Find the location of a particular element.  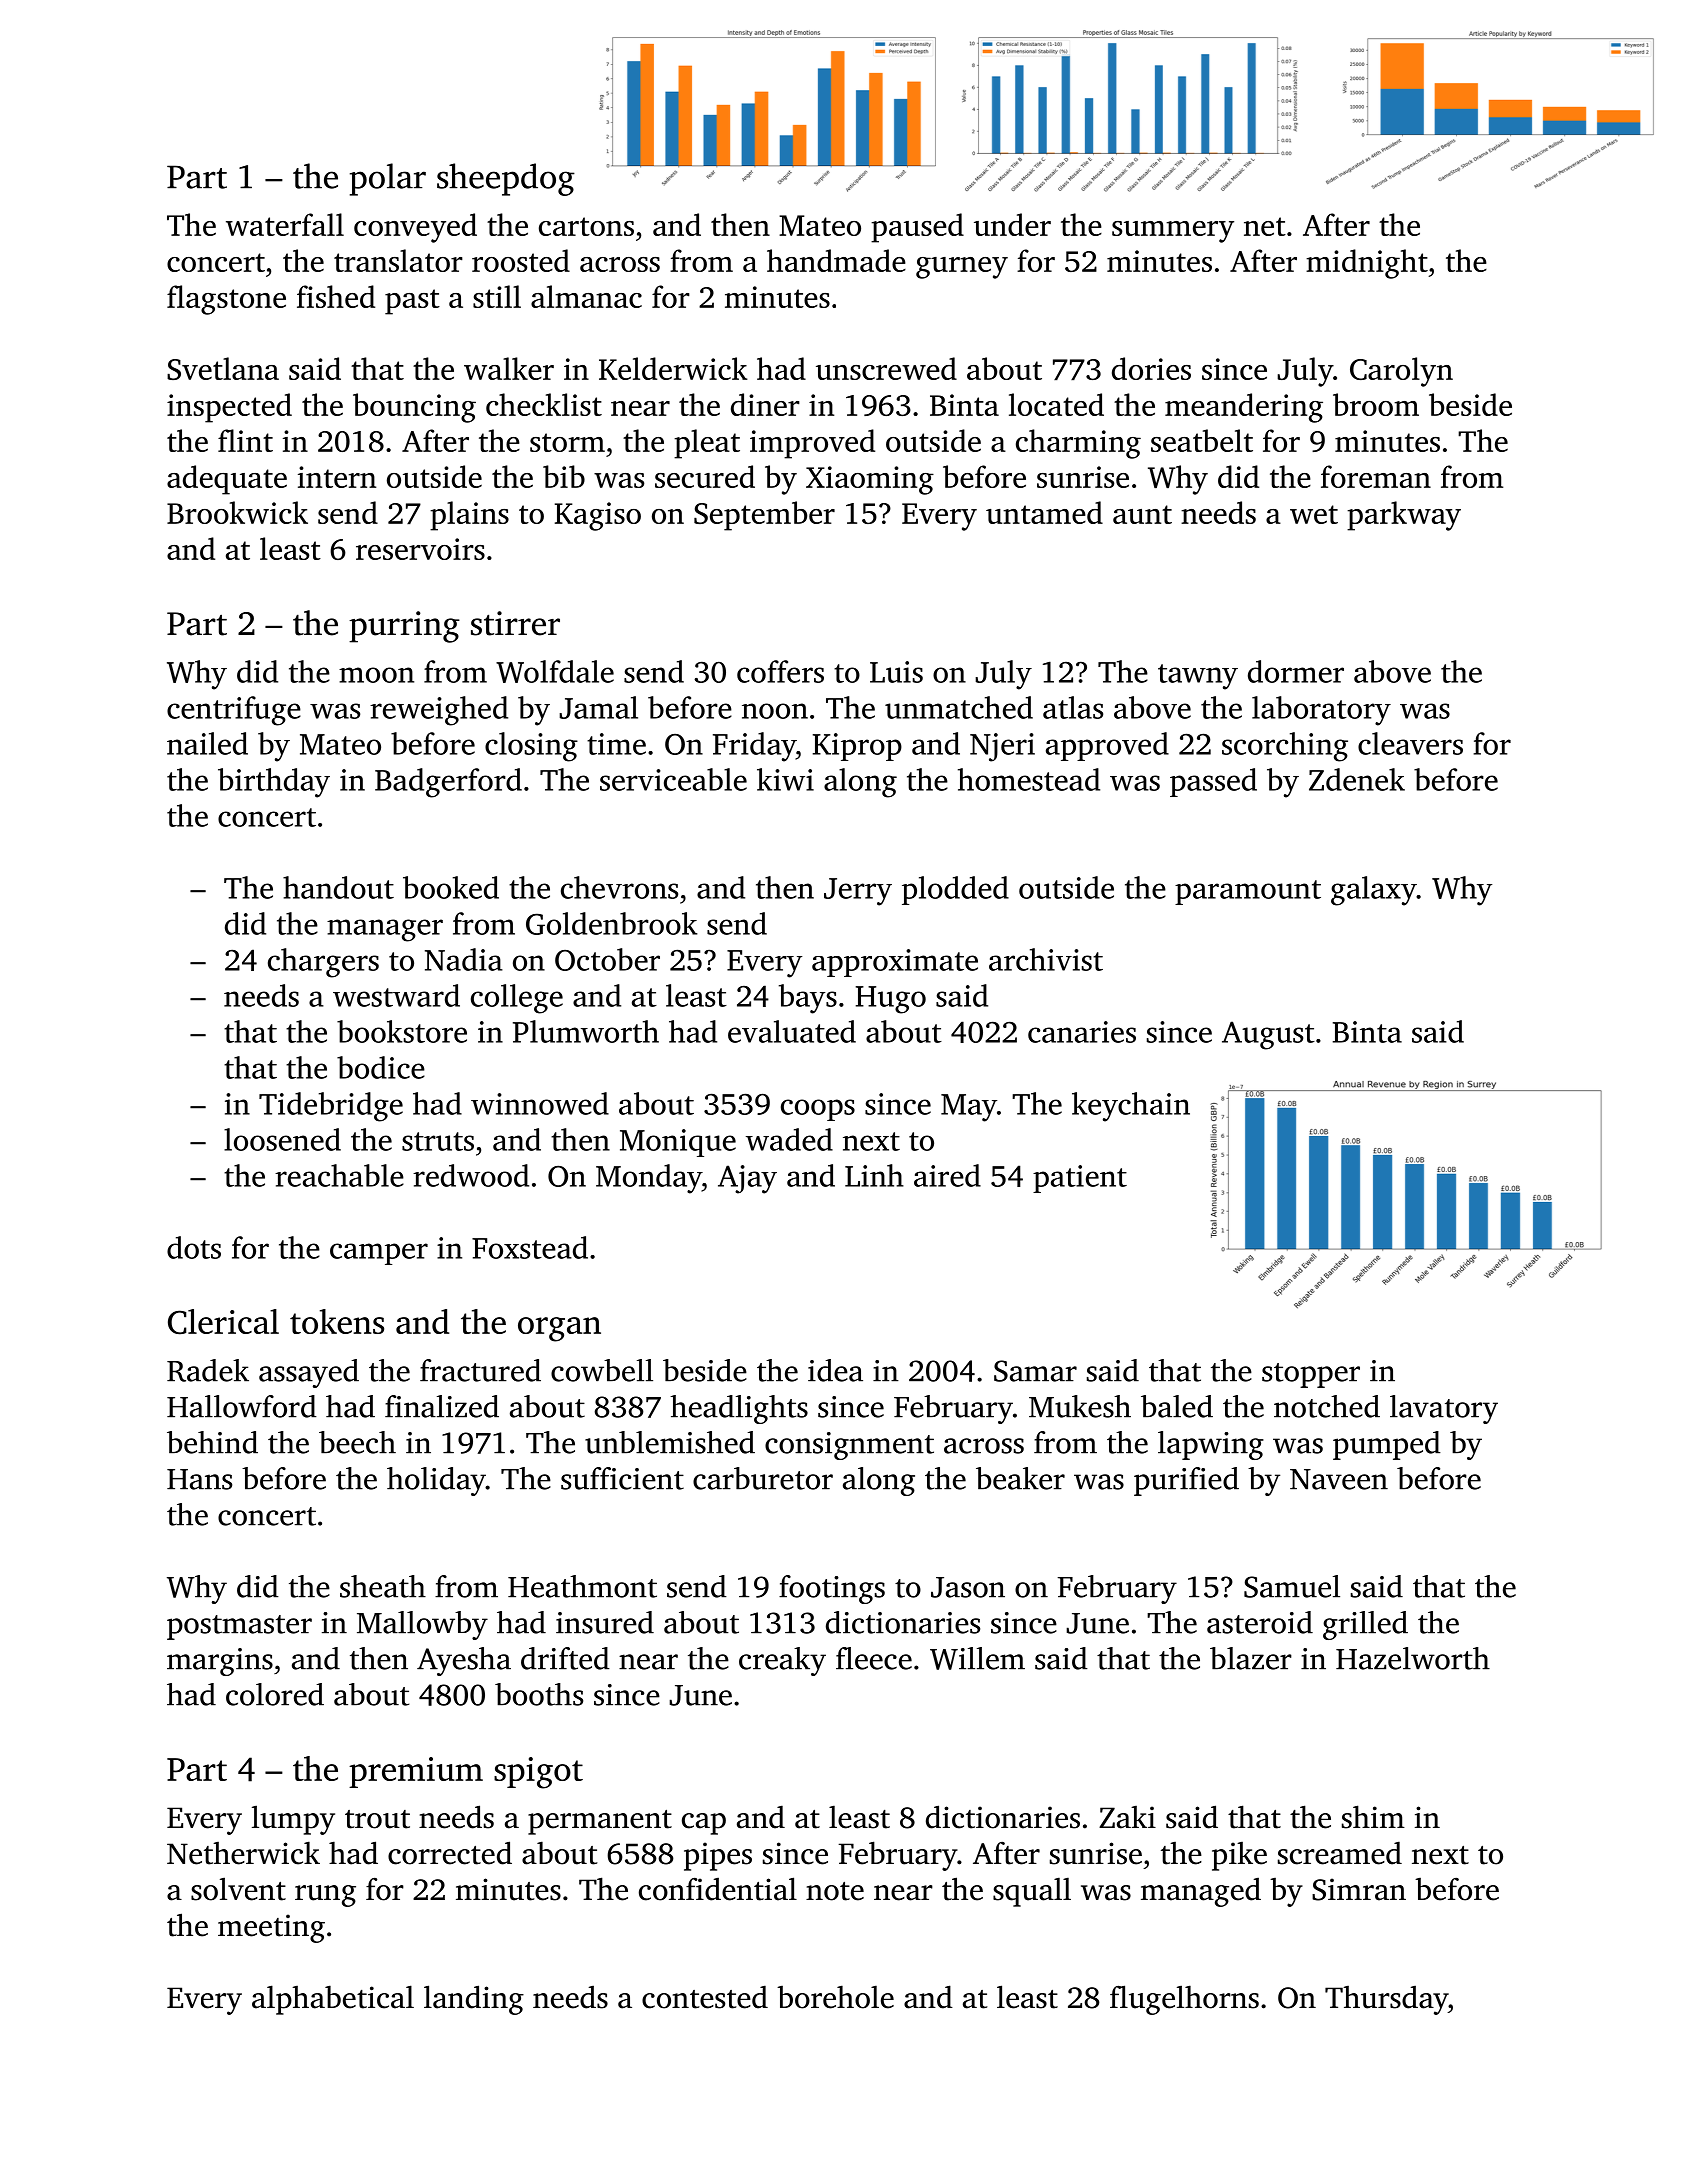

handmade is located at coordinates (836, 260).
